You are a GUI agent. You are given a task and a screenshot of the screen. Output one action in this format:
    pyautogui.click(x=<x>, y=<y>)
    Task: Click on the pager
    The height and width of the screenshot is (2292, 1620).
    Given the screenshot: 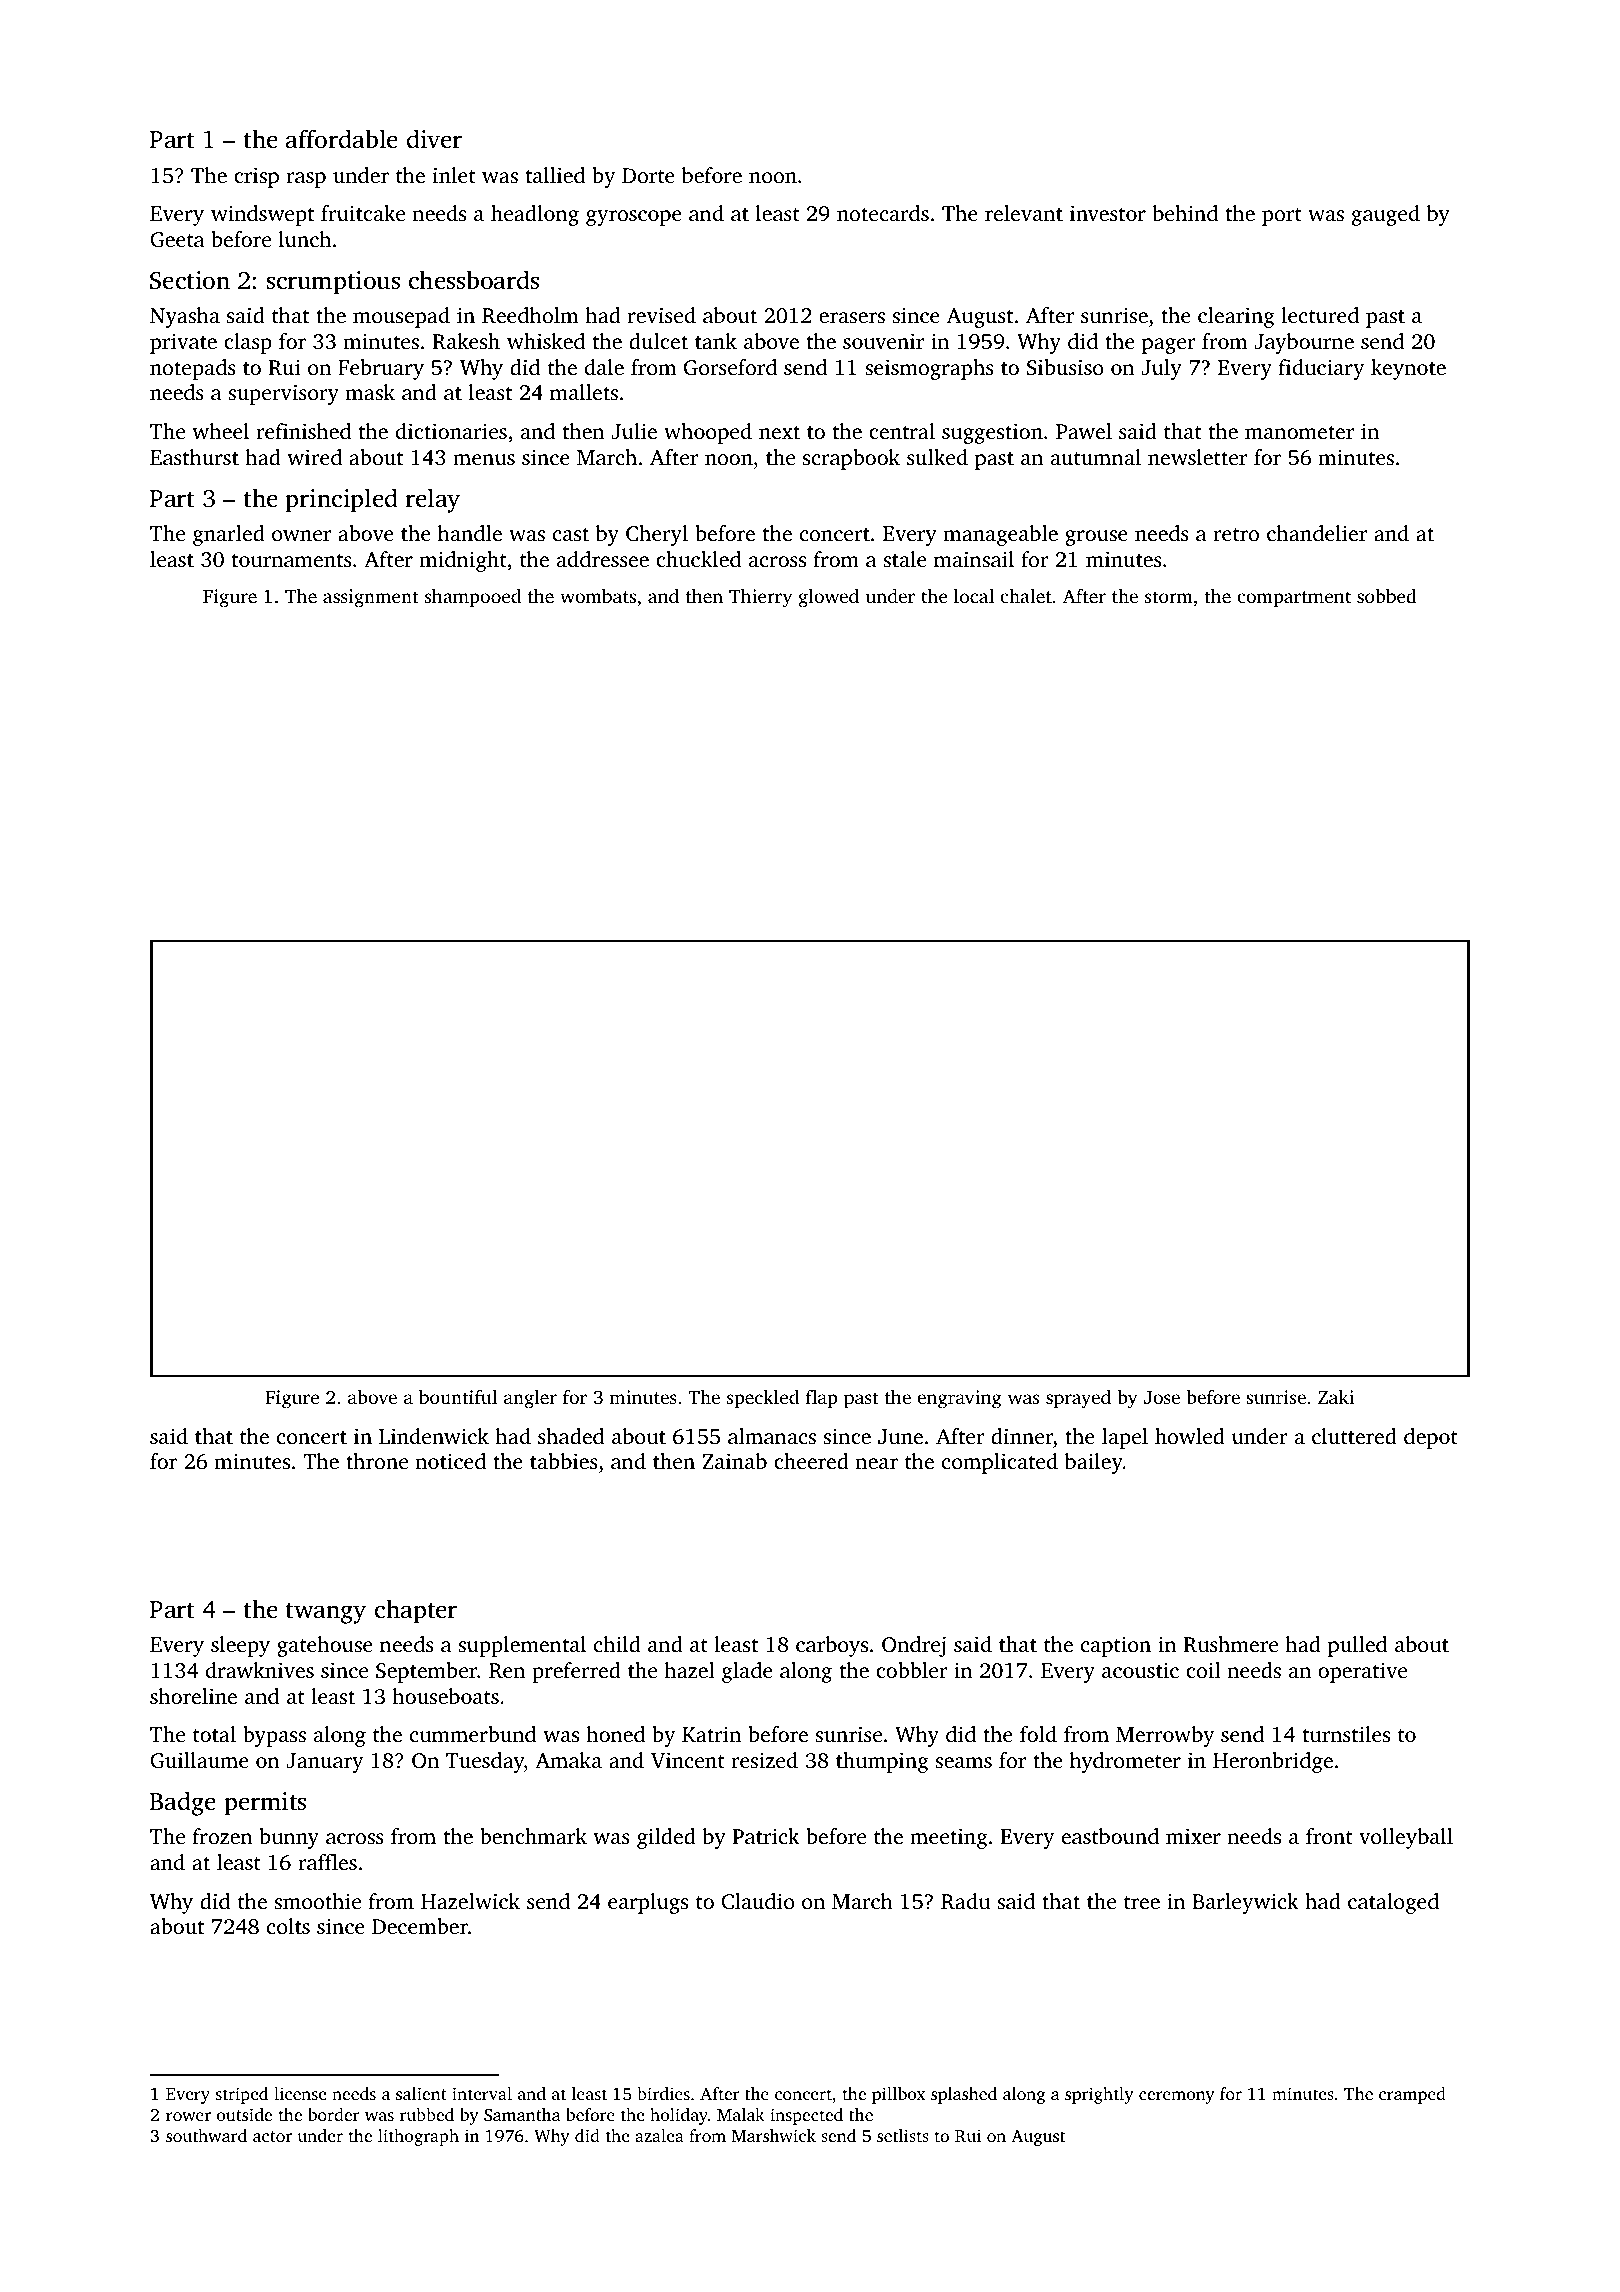 What is the action you would take?
    pyautogui.click(x=1169, y=346)
